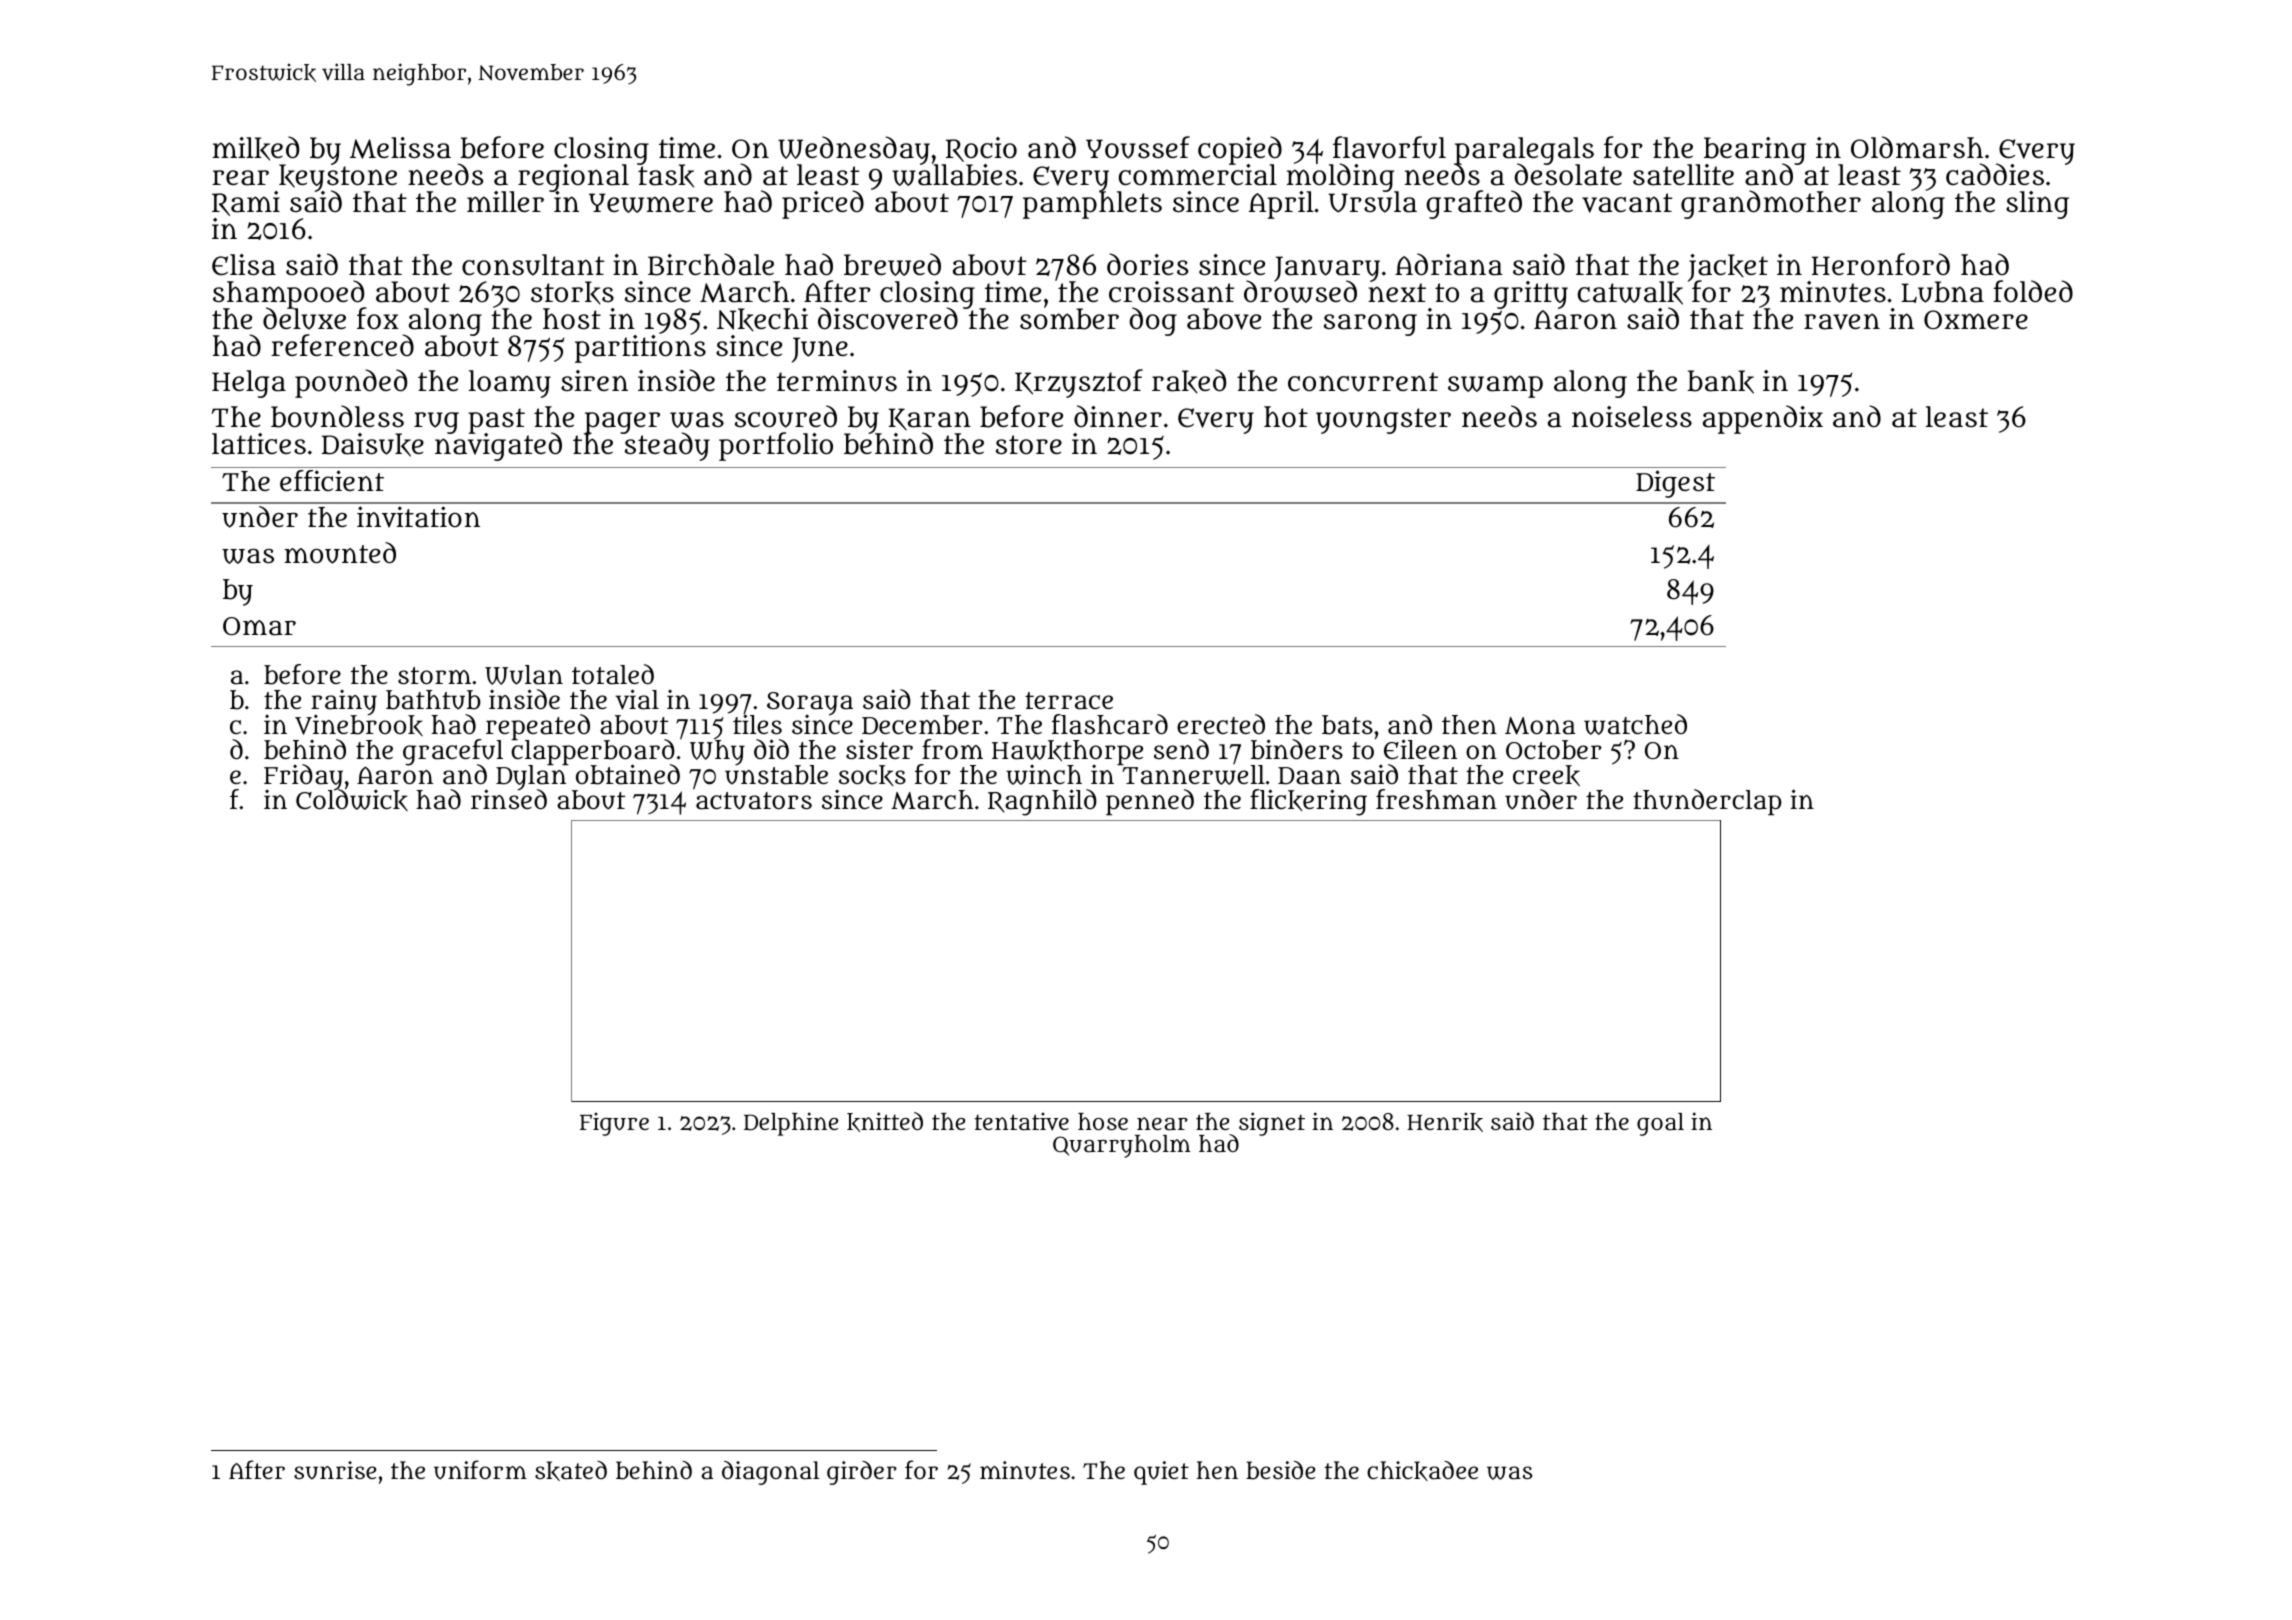 This image has height=1620, width=2292. What do you see at coordinates (637, 699) in the image?
I see `vial` at bounding box center [637, 699].
